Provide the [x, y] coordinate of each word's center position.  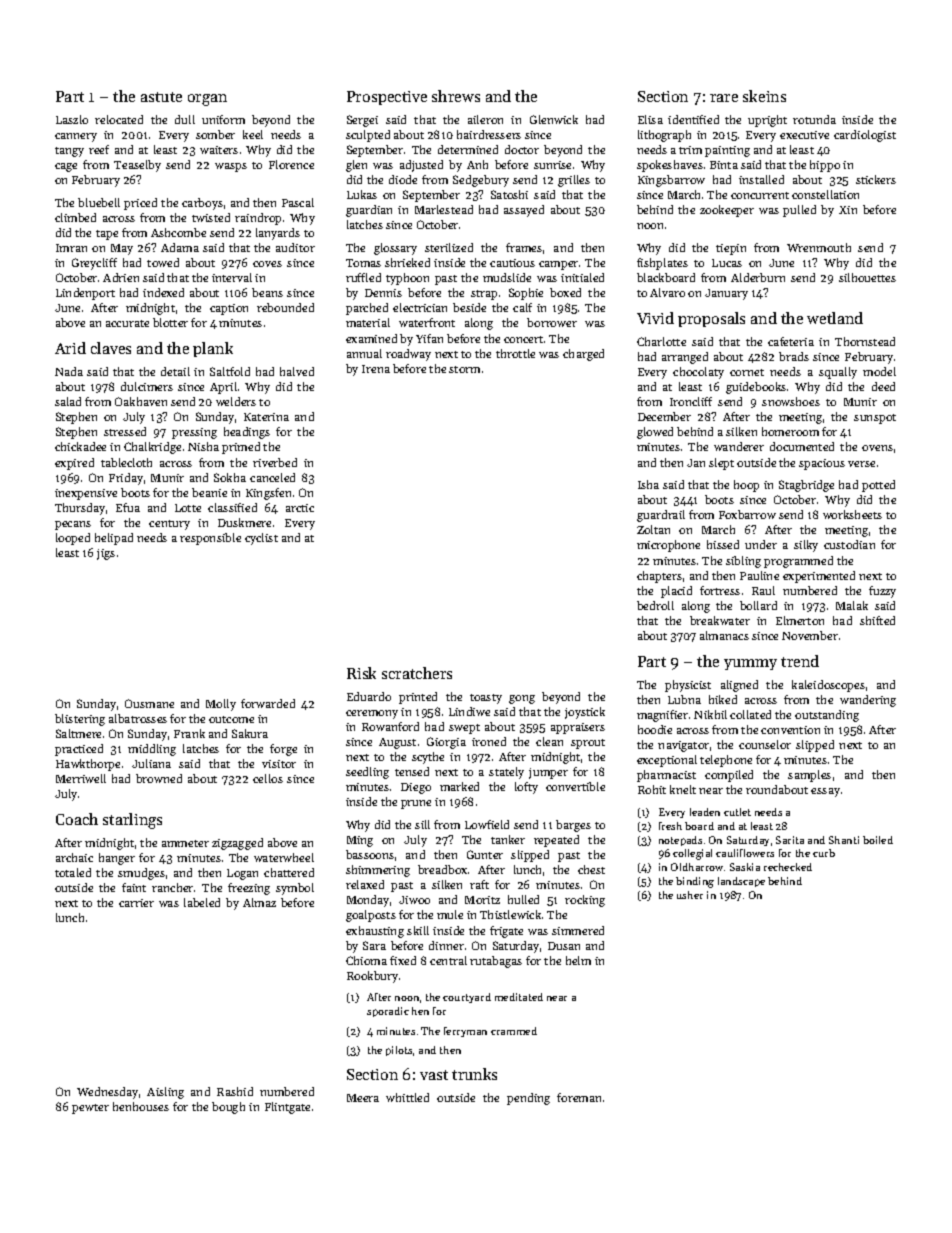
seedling [367, 773]
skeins [764, 96]
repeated [556, 841]
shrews [456, 96]
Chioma [366, 960]
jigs [106, 554]
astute [161, 97]
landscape [741, 882]
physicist [688, 686]
